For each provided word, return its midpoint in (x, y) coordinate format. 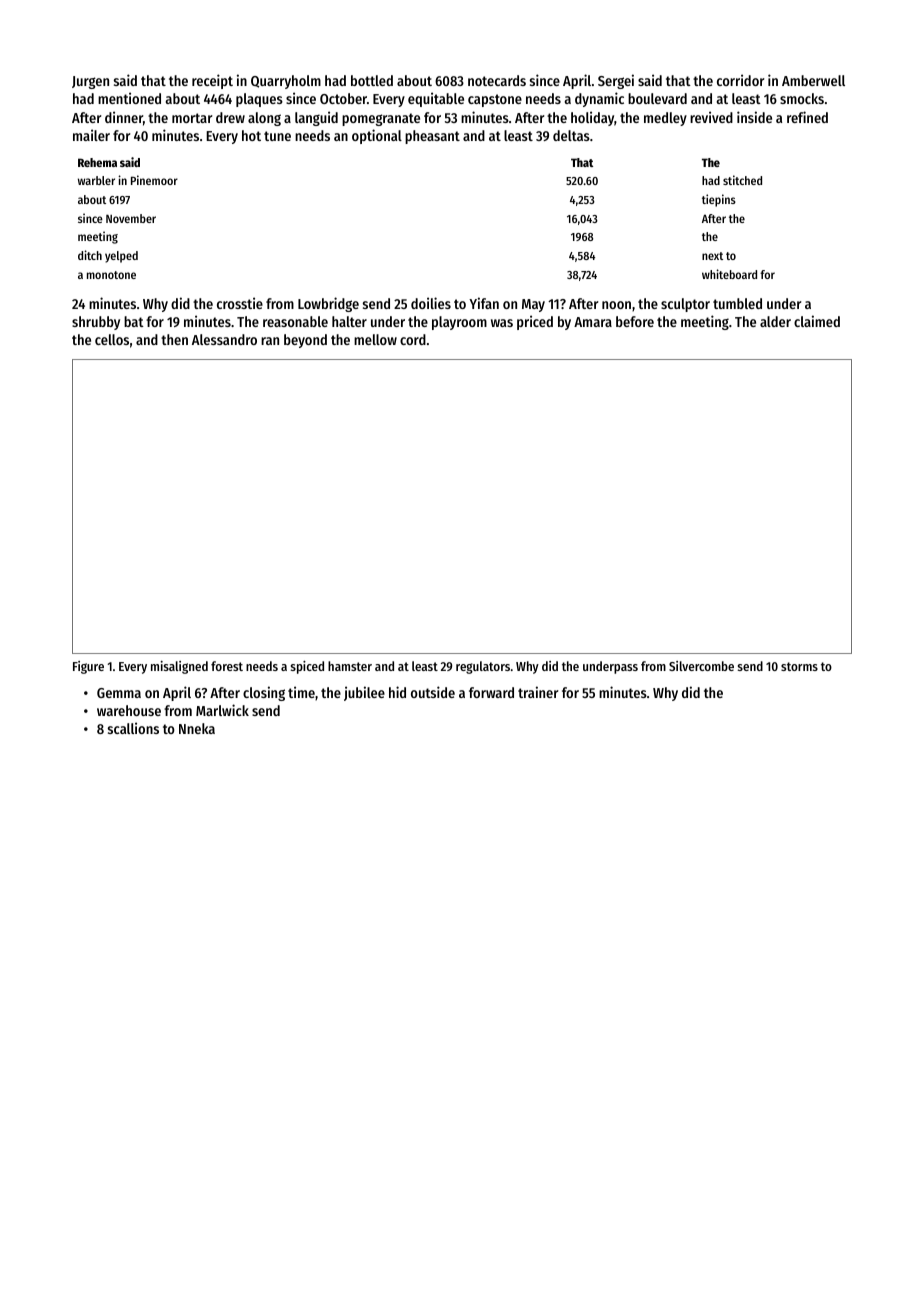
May (533, 305)
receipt (212, 81)
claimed (817, 321)
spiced (307, 667)
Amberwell (813, 80)
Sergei (616, 81)
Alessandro (224, 339)
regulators (483, 667)
